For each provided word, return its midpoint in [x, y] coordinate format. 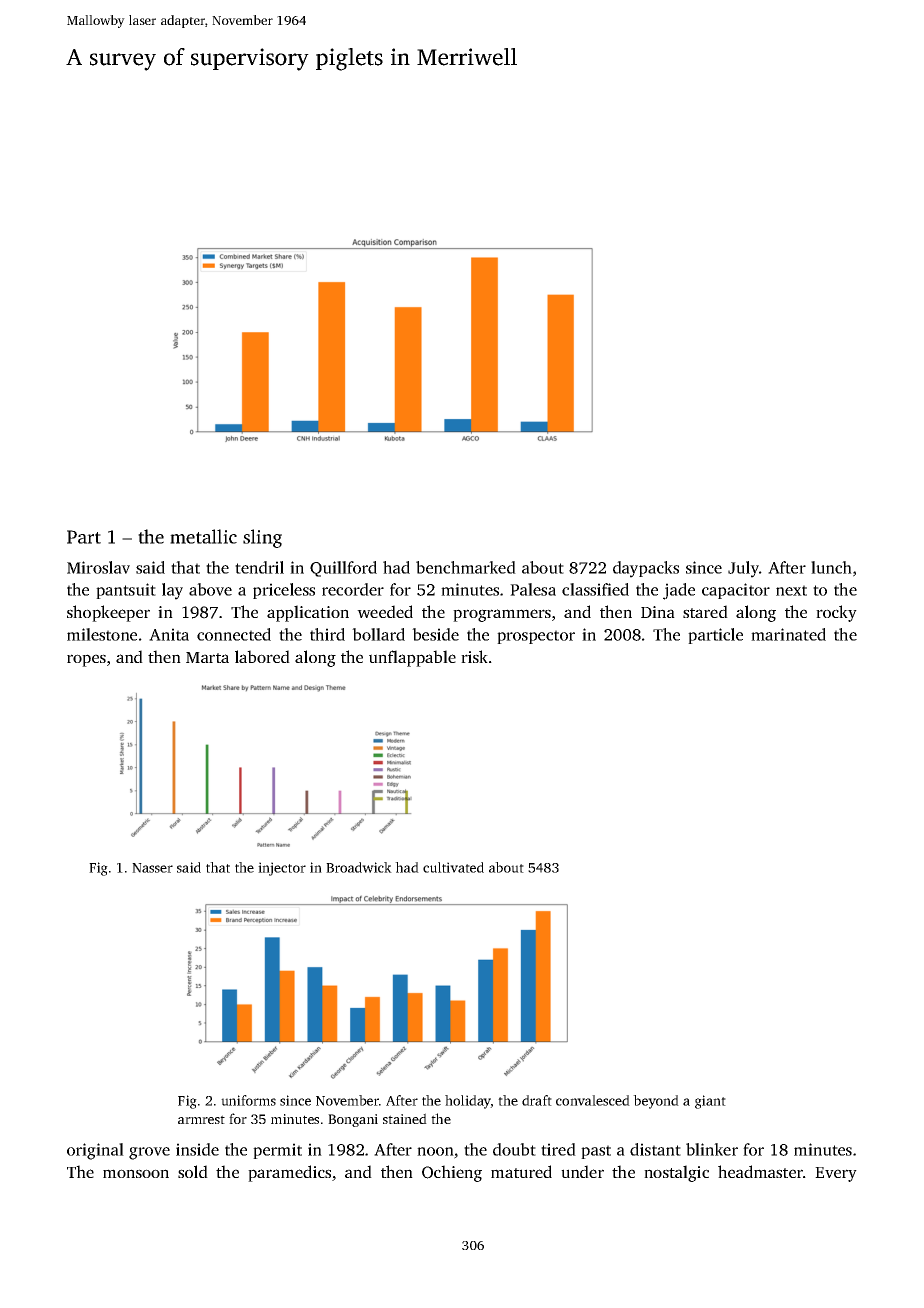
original [95, 1151]
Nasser [152, 868]
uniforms [248, 1100]
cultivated [453, 867]
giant [710, 1102]
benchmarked [466, 567]
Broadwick [359, 867]
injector [282, 869]
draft [537, 1100]
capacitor [736, 591]
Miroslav [98, 567]
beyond [656, 1102]
